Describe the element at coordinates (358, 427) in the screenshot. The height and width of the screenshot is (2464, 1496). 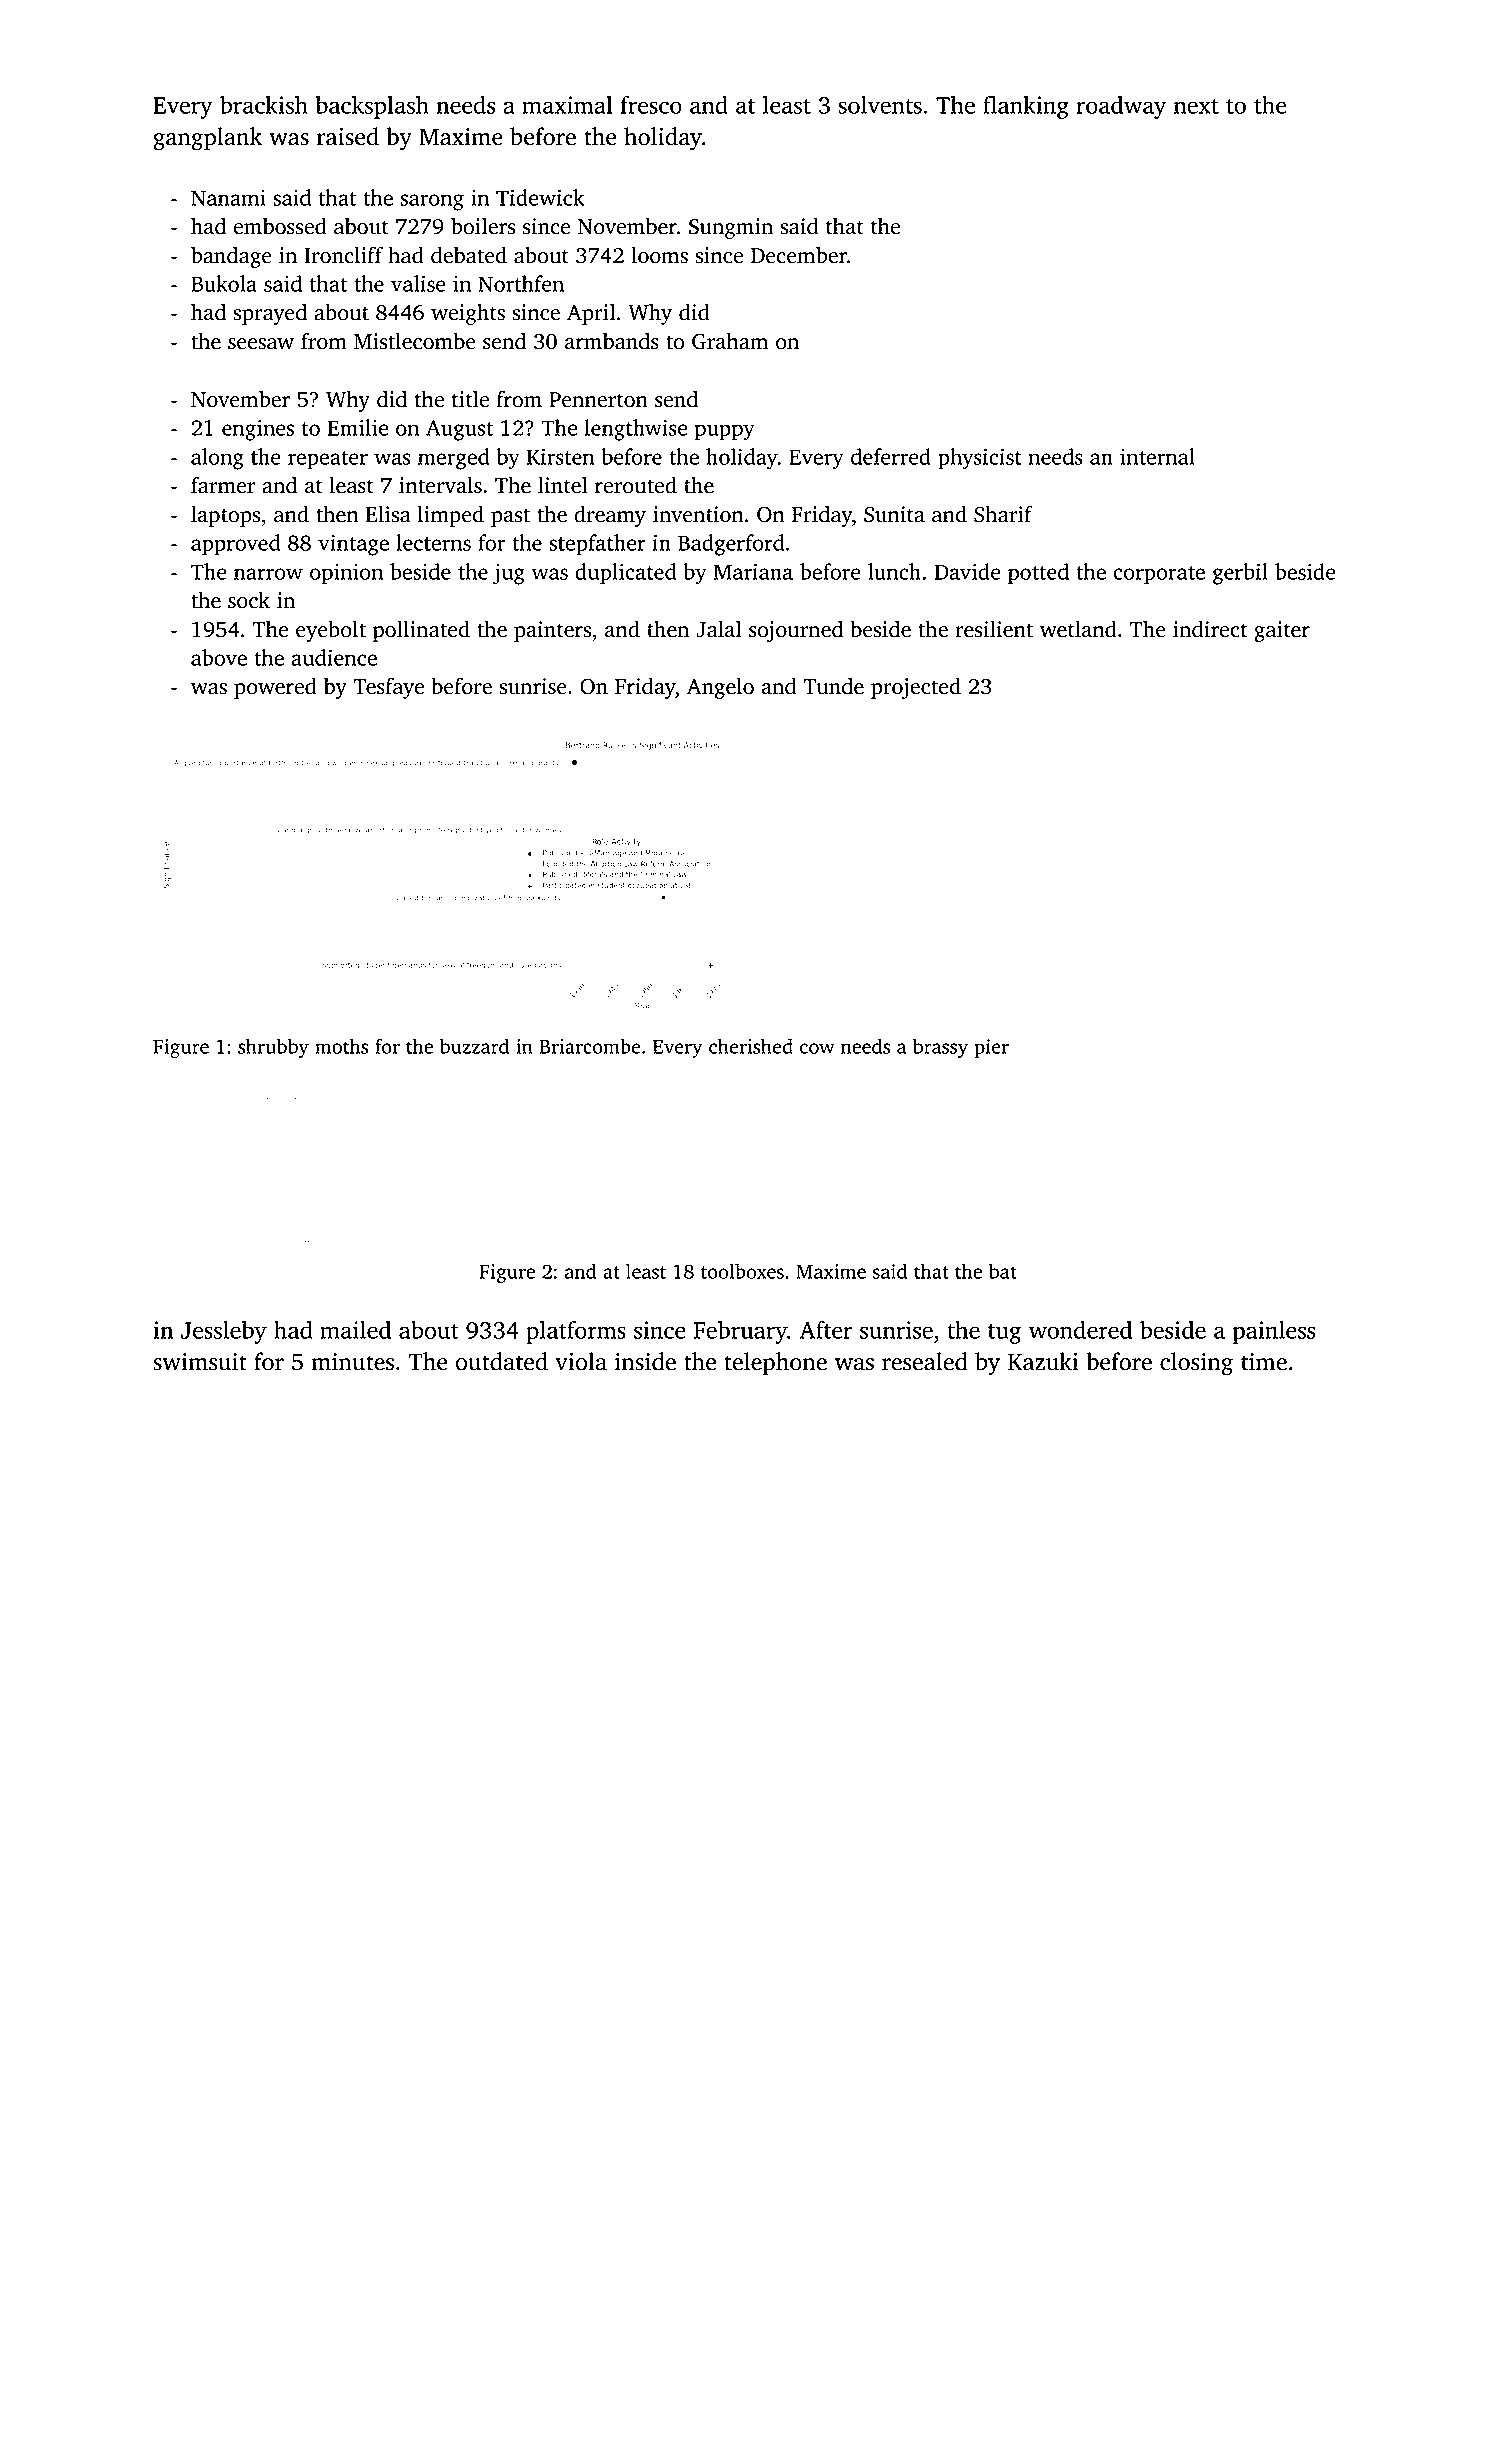
I see `Emilie` at that location.
